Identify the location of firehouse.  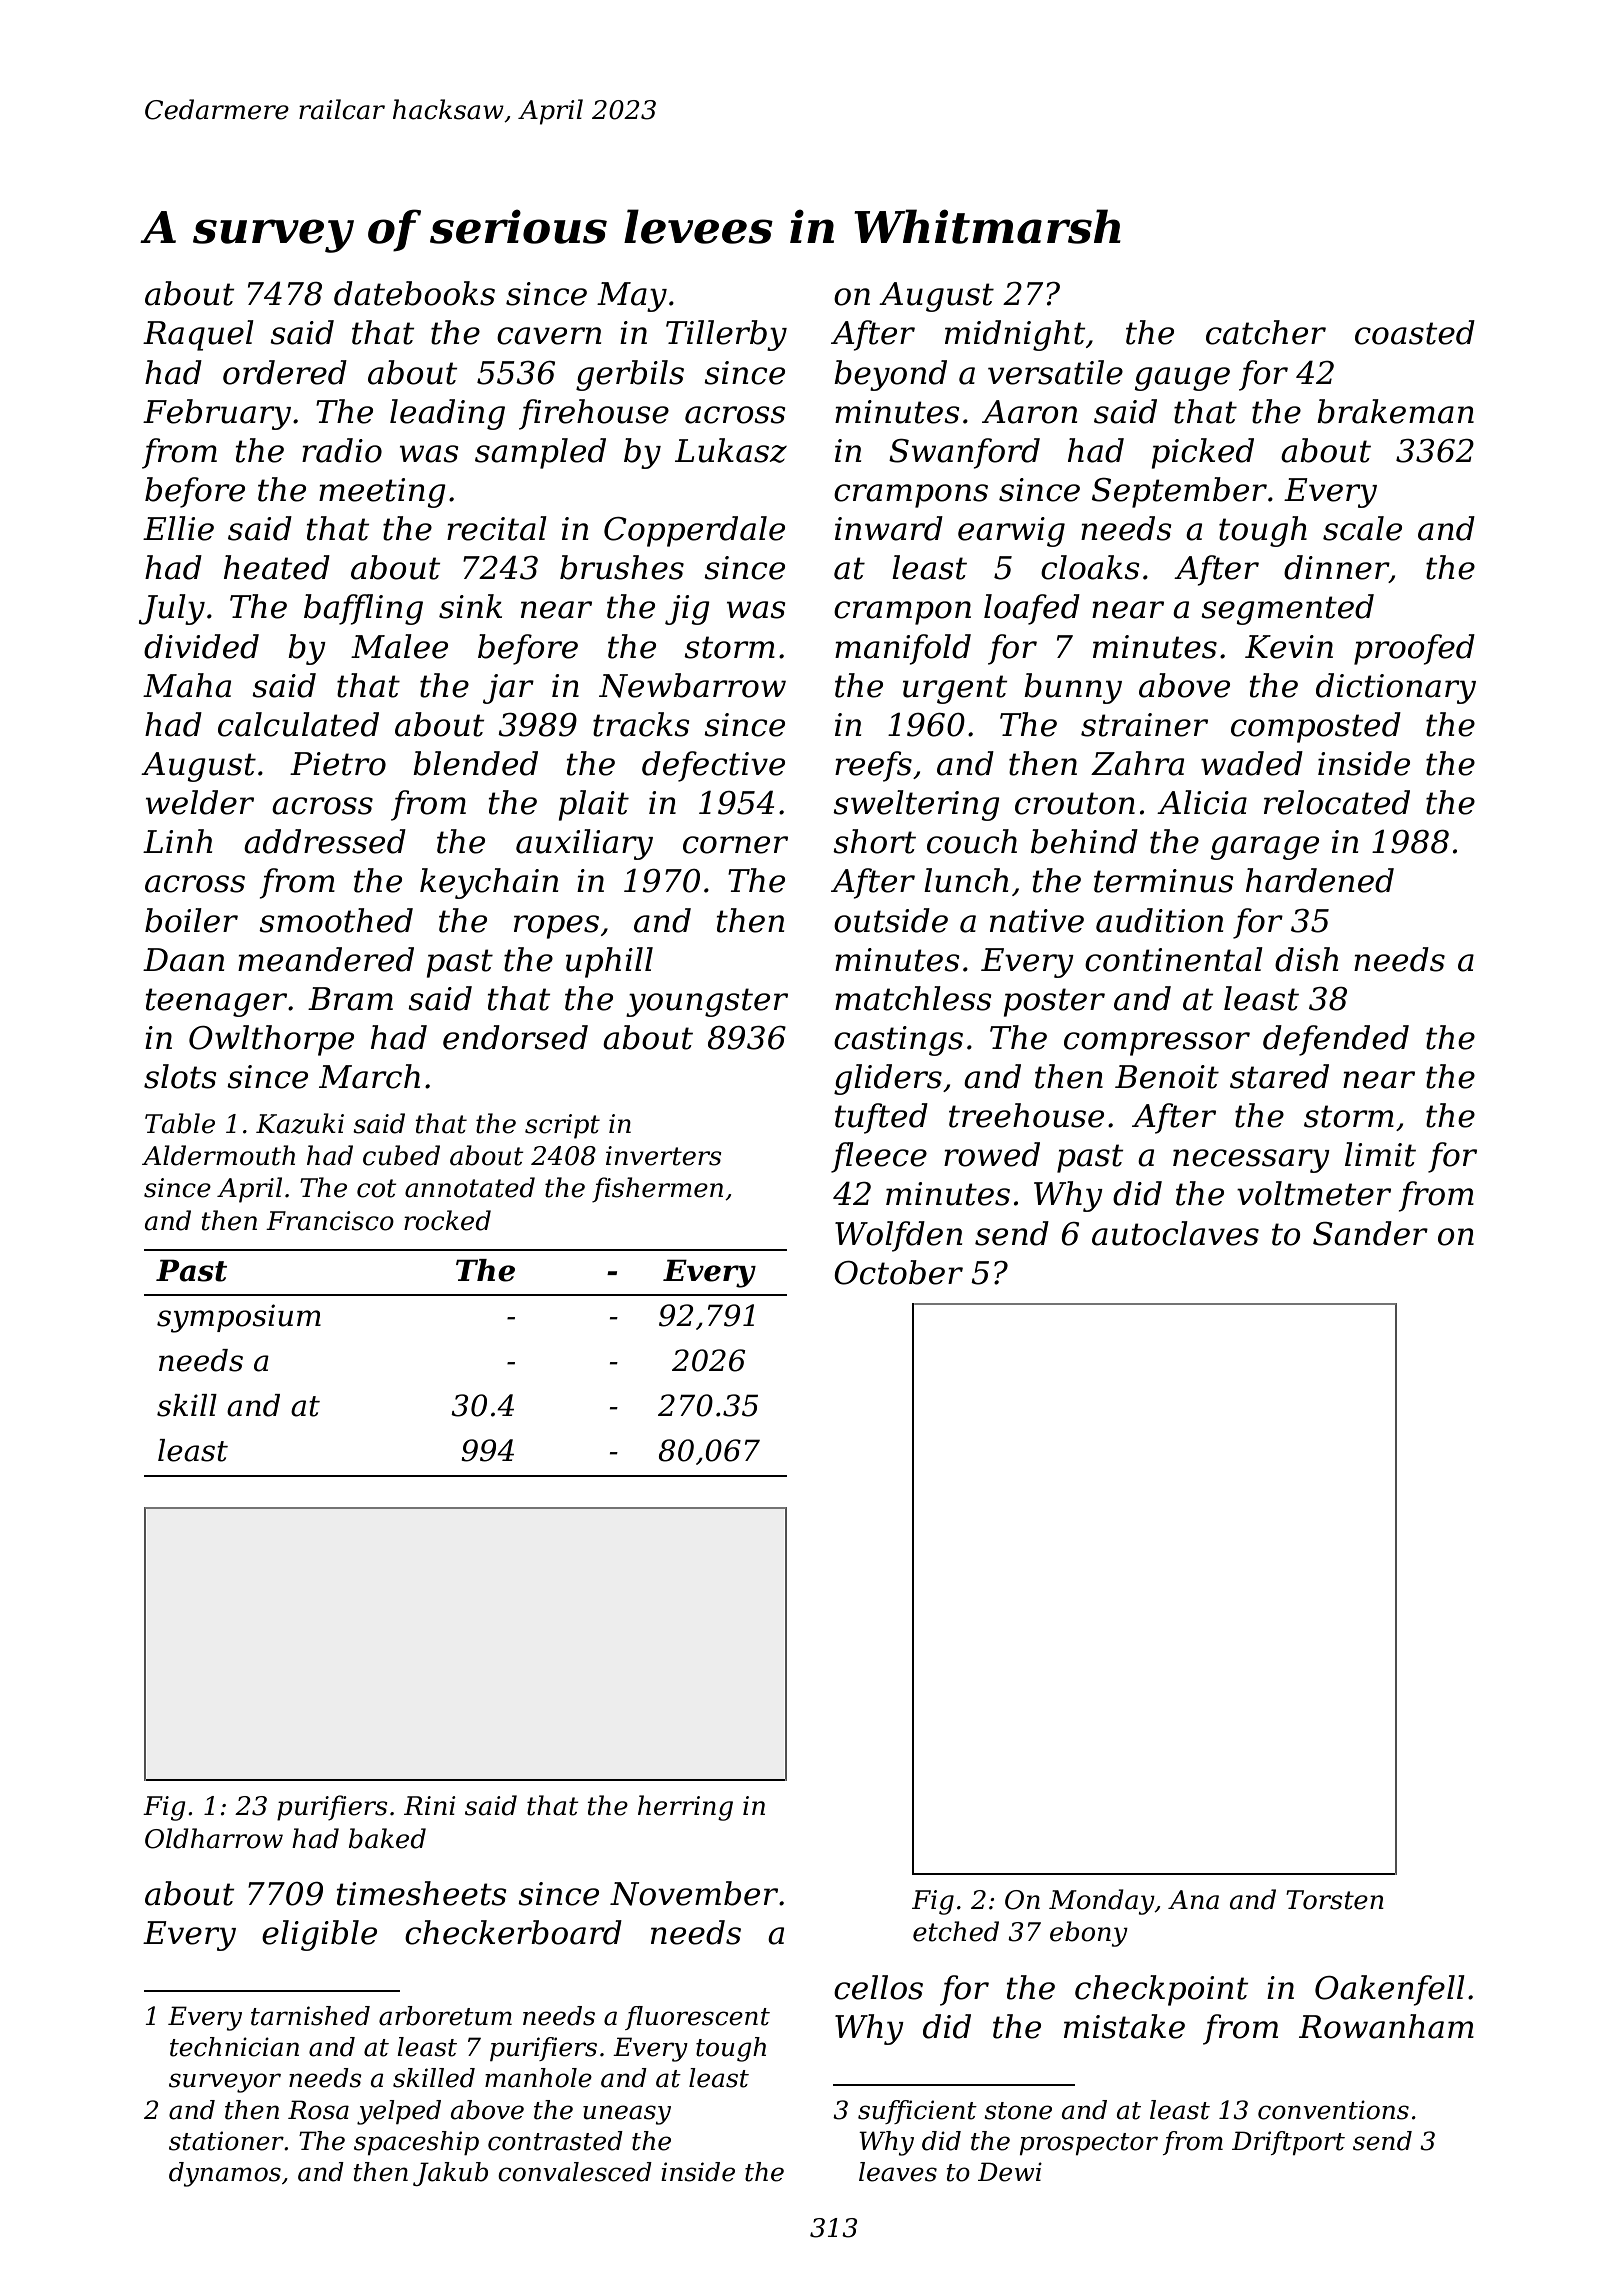
(594, 414).
